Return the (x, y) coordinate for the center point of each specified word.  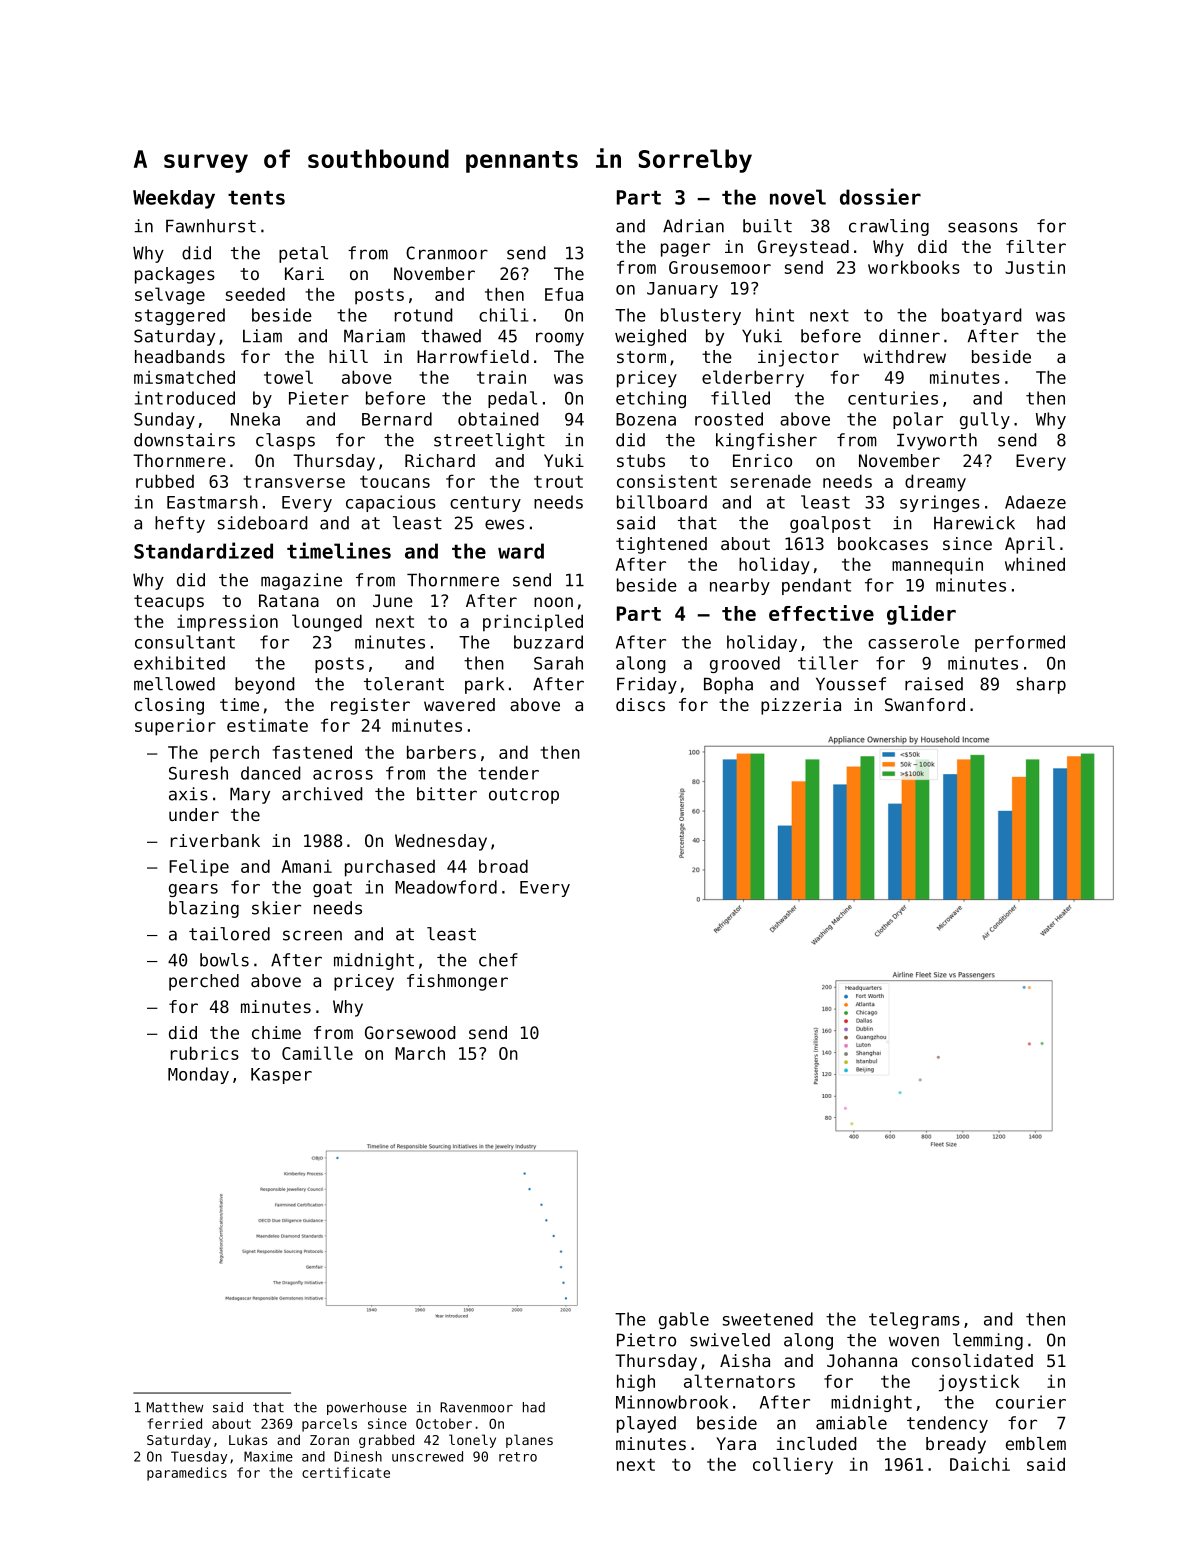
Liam (262, 336)
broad (503, 866)
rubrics (205, 1053)
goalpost (830, 524)
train (501, 377)
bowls (224, 960)
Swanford (925, 704)
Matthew (175, 1407)
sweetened (768, 1319)
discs (640, 704)
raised (934, 684)
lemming (988, 1341)
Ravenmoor (476, 1407)
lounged (327, 623)
